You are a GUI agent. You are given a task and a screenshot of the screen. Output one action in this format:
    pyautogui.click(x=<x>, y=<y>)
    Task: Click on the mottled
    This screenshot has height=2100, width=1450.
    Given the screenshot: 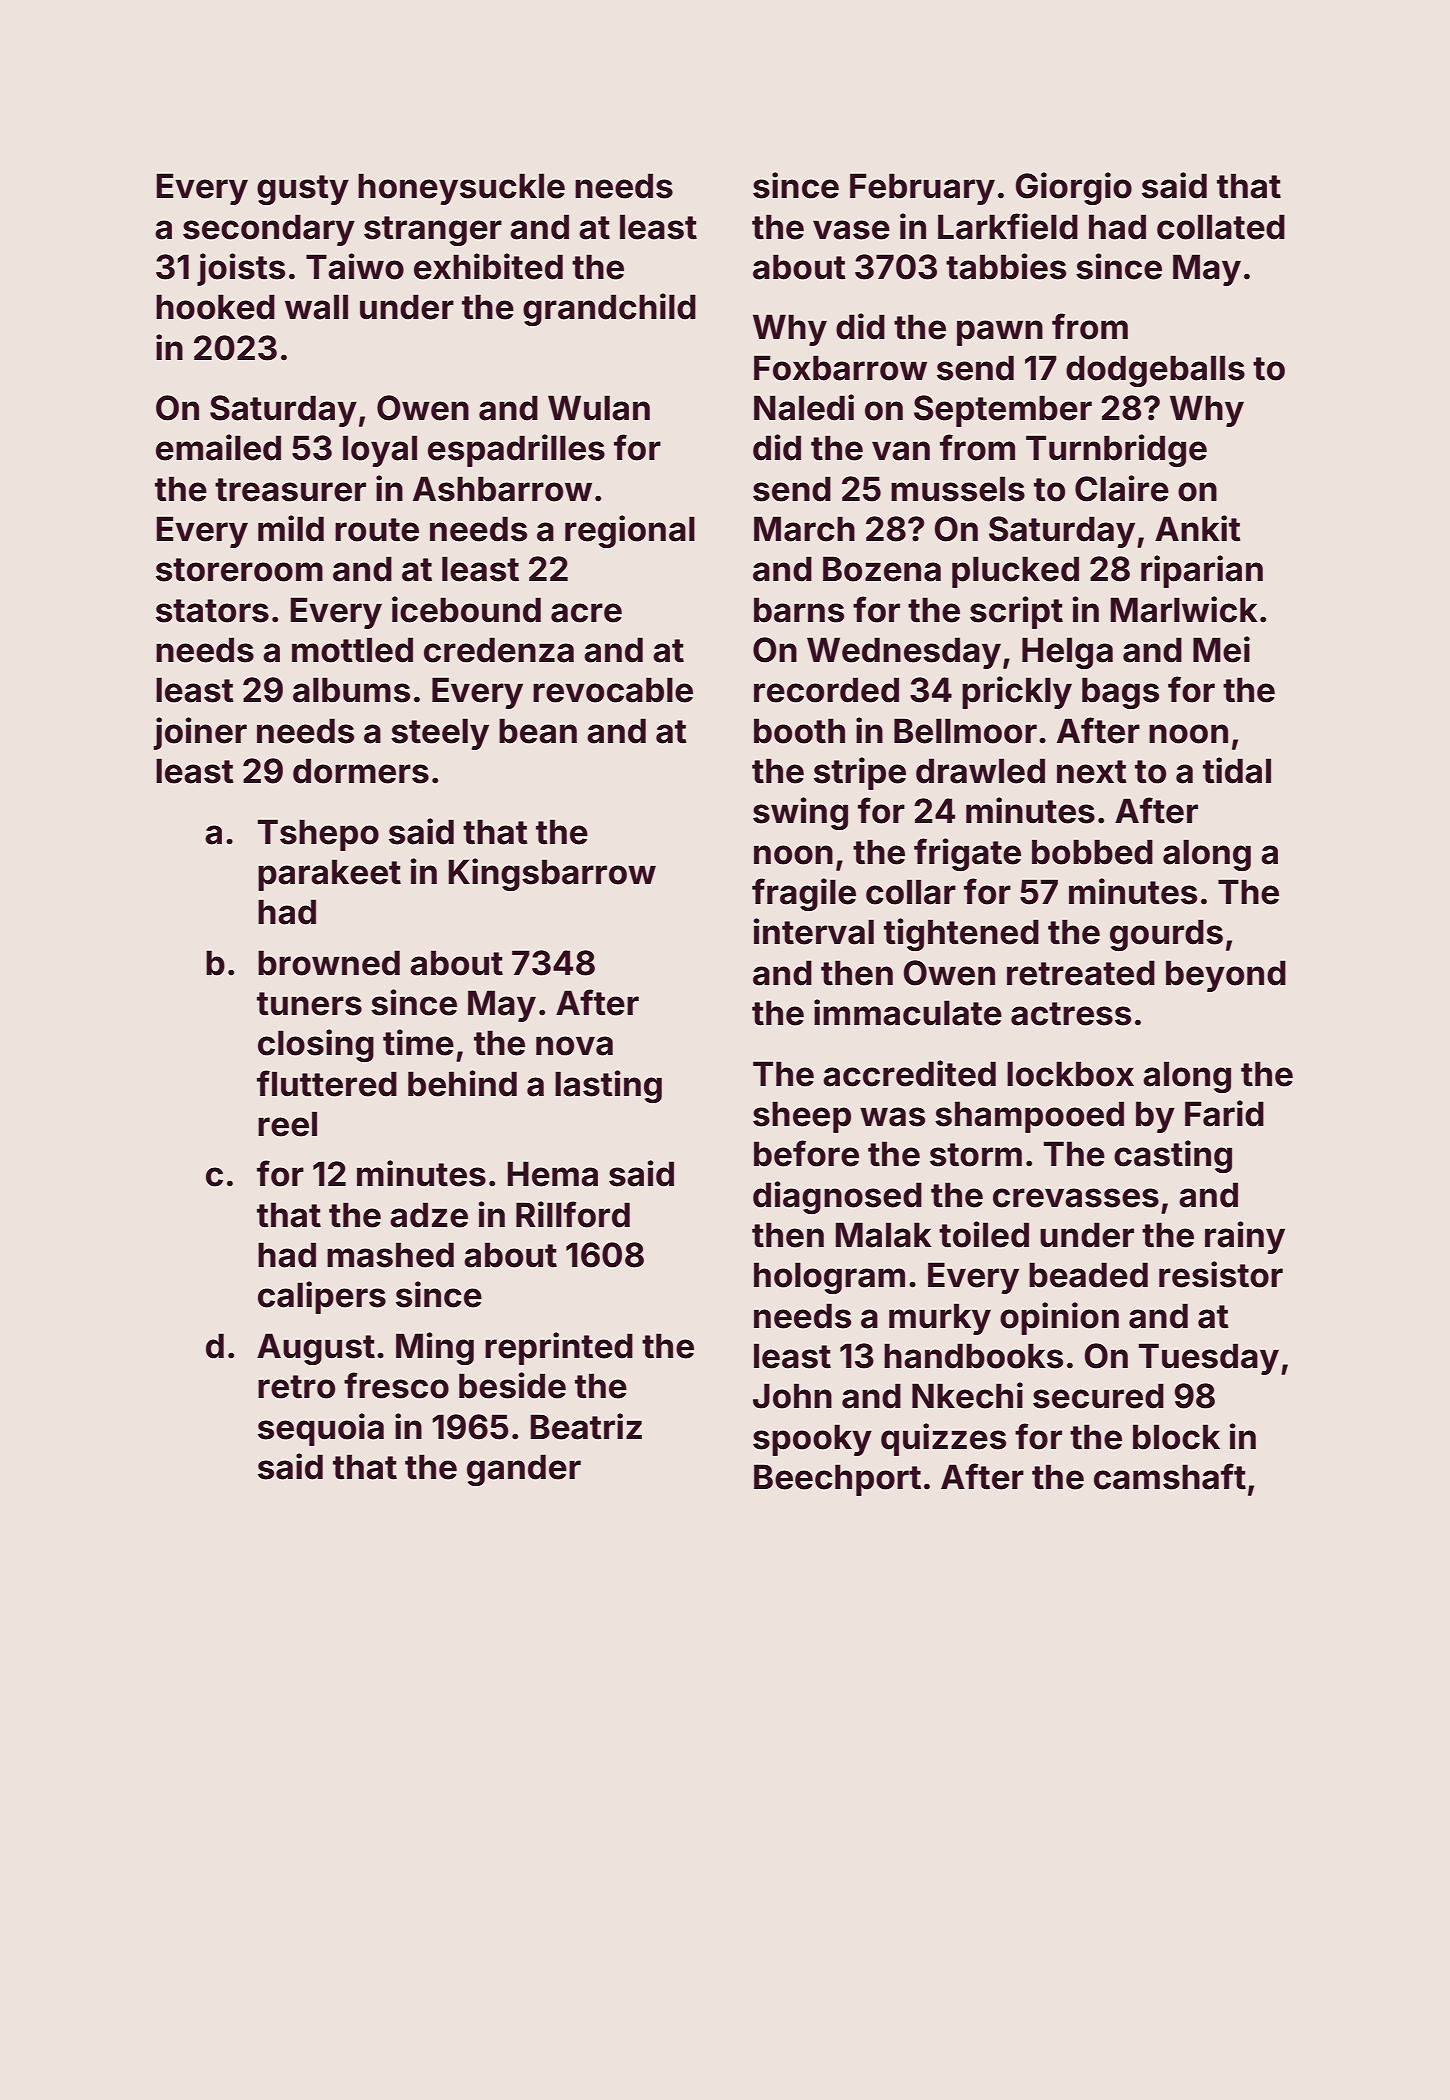 What is the action you would take?
    pyautogui.click(x=352, y=650)
